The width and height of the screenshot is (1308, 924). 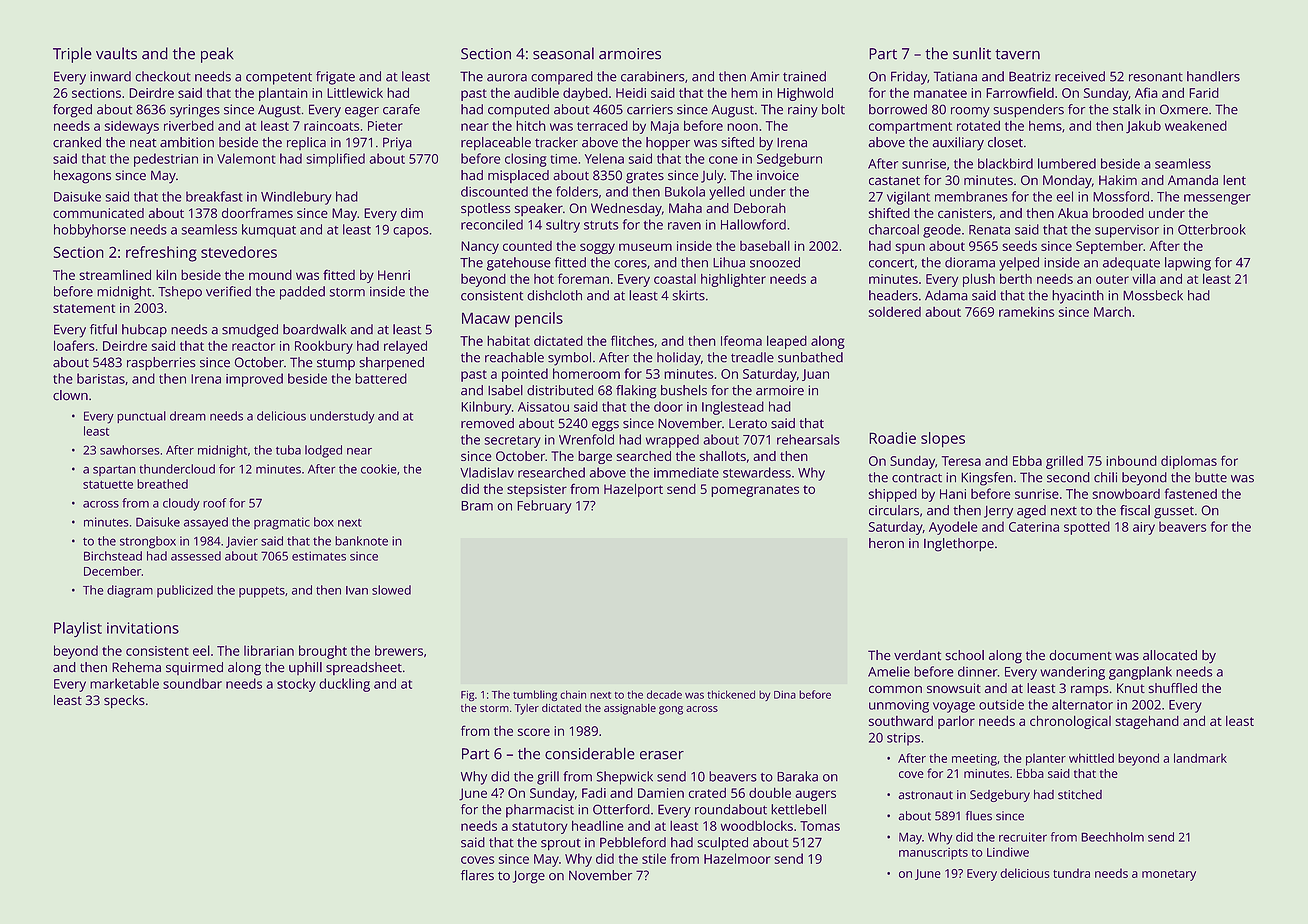 I want to click on diplomas, so click(x=1189, y=462).
